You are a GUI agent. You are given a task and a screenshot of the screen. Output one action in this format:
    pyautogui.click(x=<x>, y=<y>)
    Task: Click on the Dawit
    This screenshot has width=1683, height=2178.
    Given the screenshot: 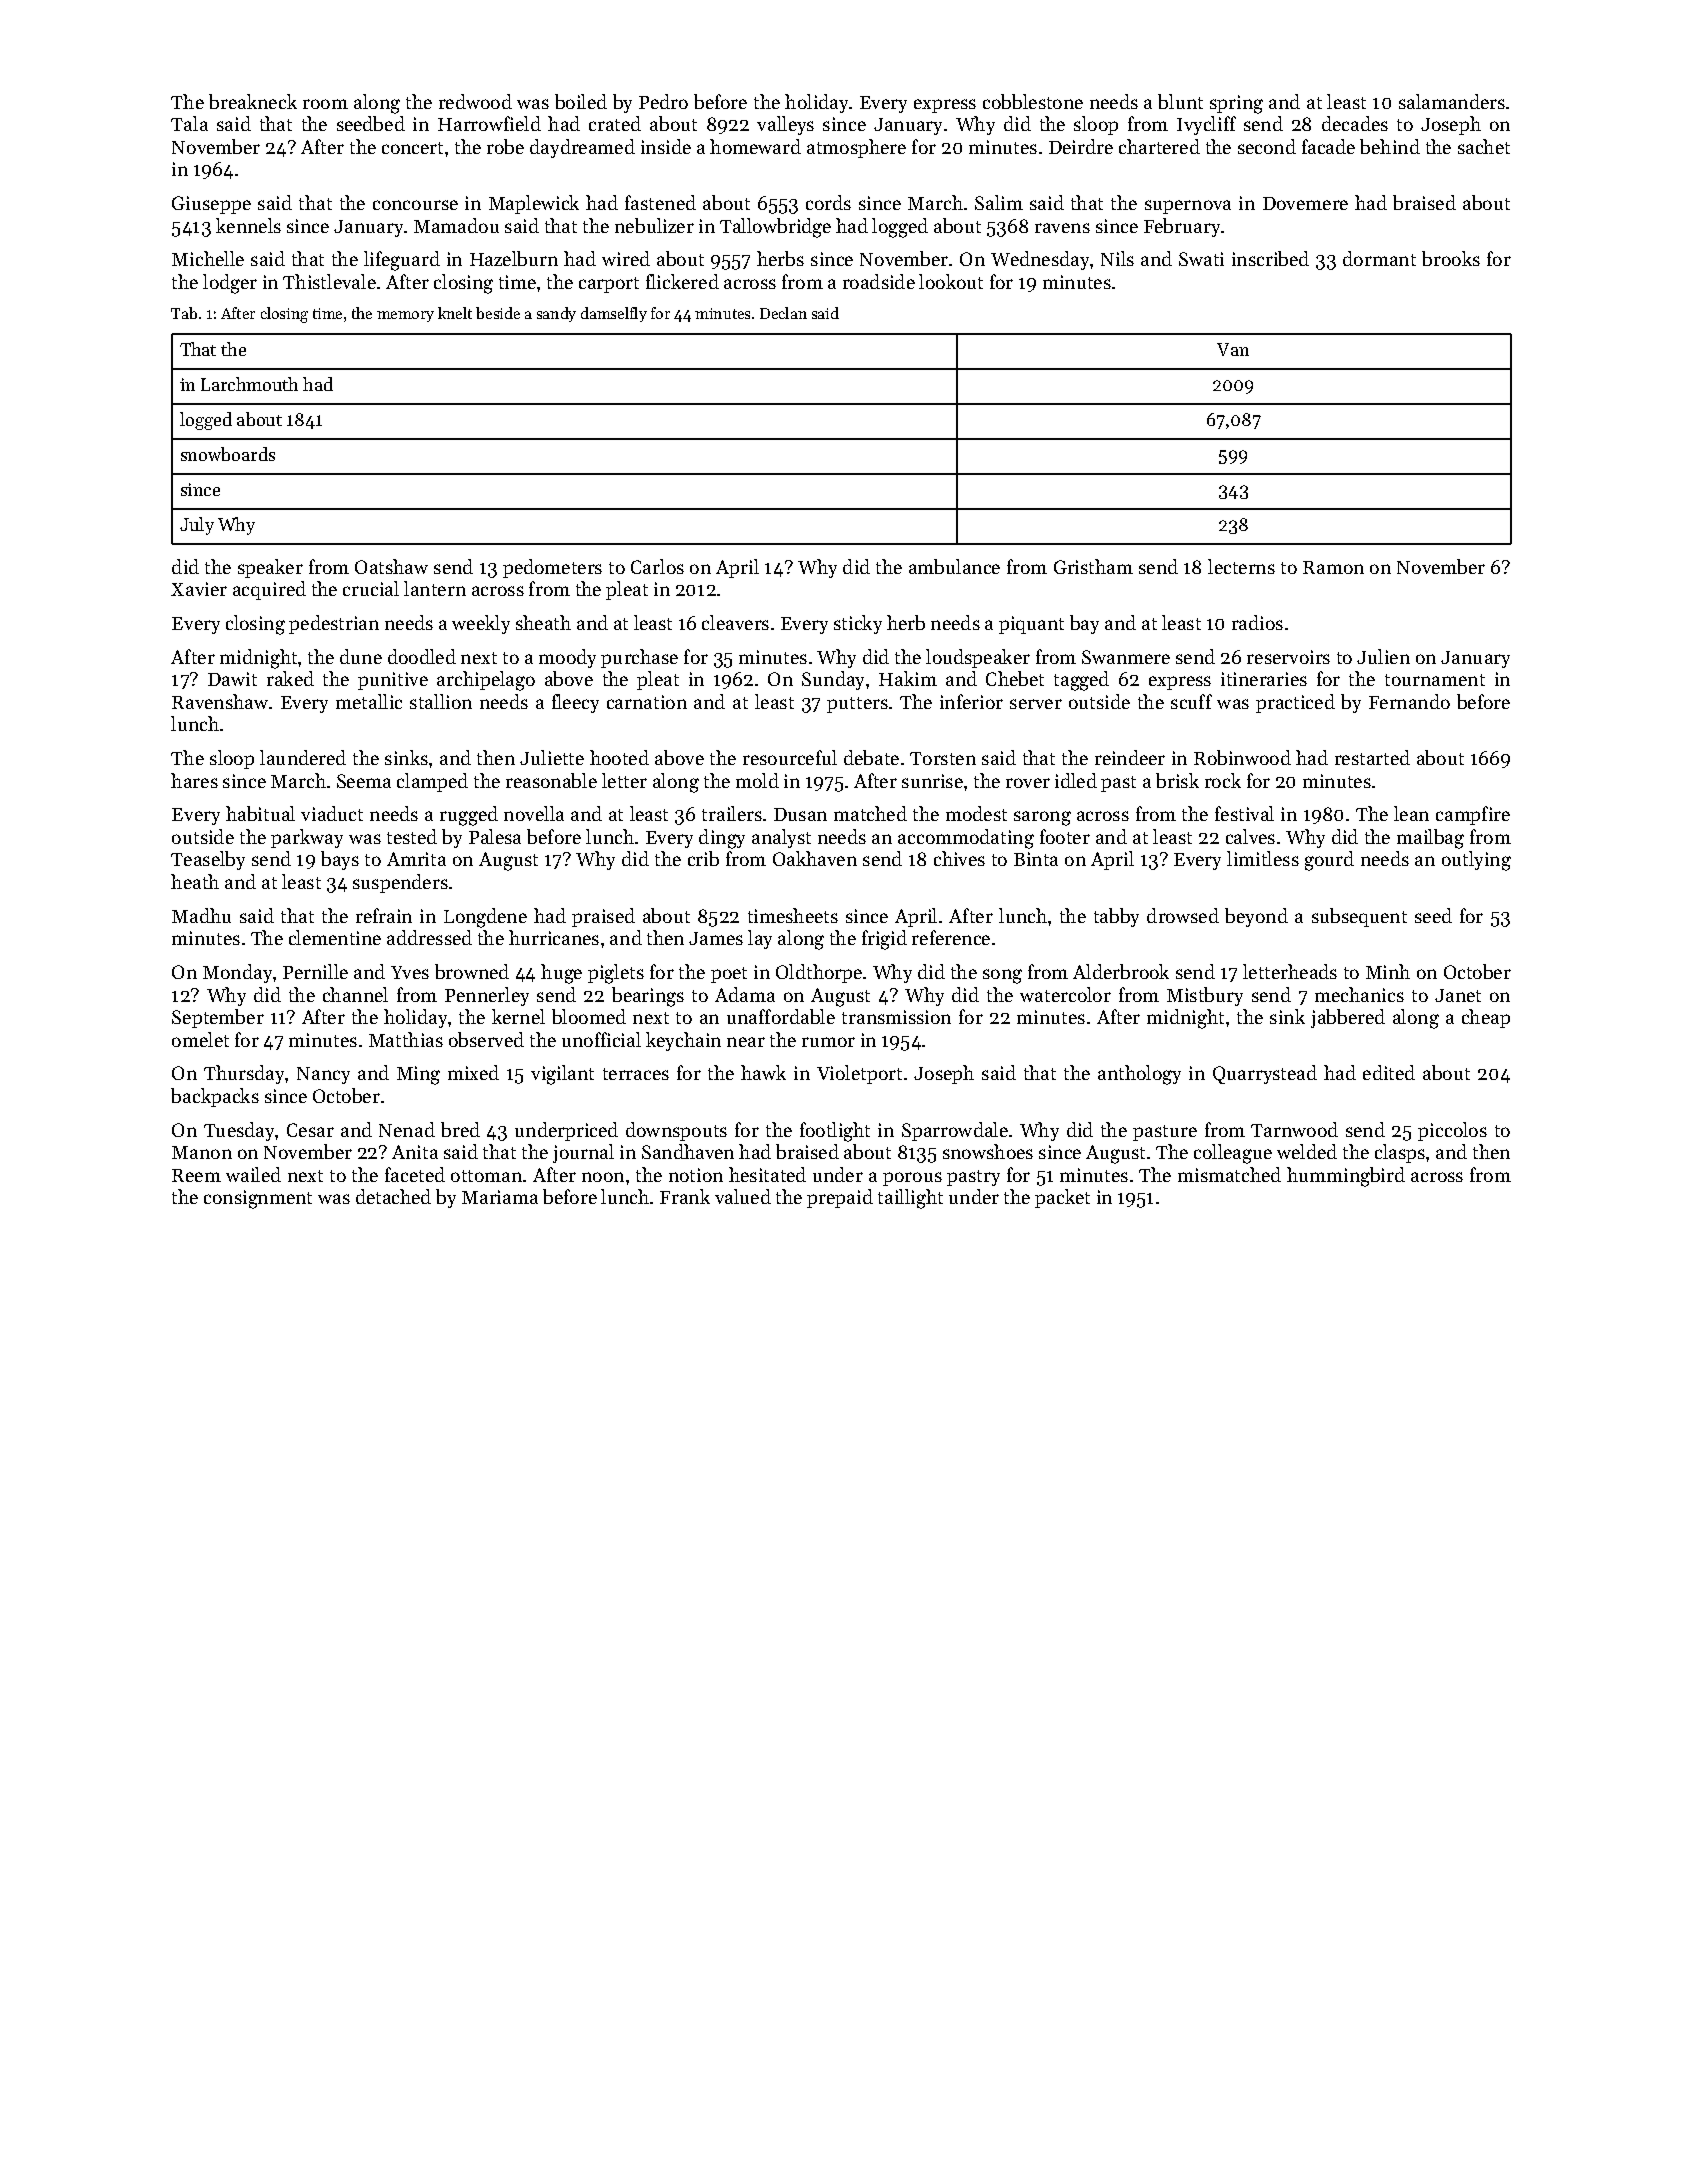 What is the action you would take?
    pyautogui.click(x=232, y=679)
